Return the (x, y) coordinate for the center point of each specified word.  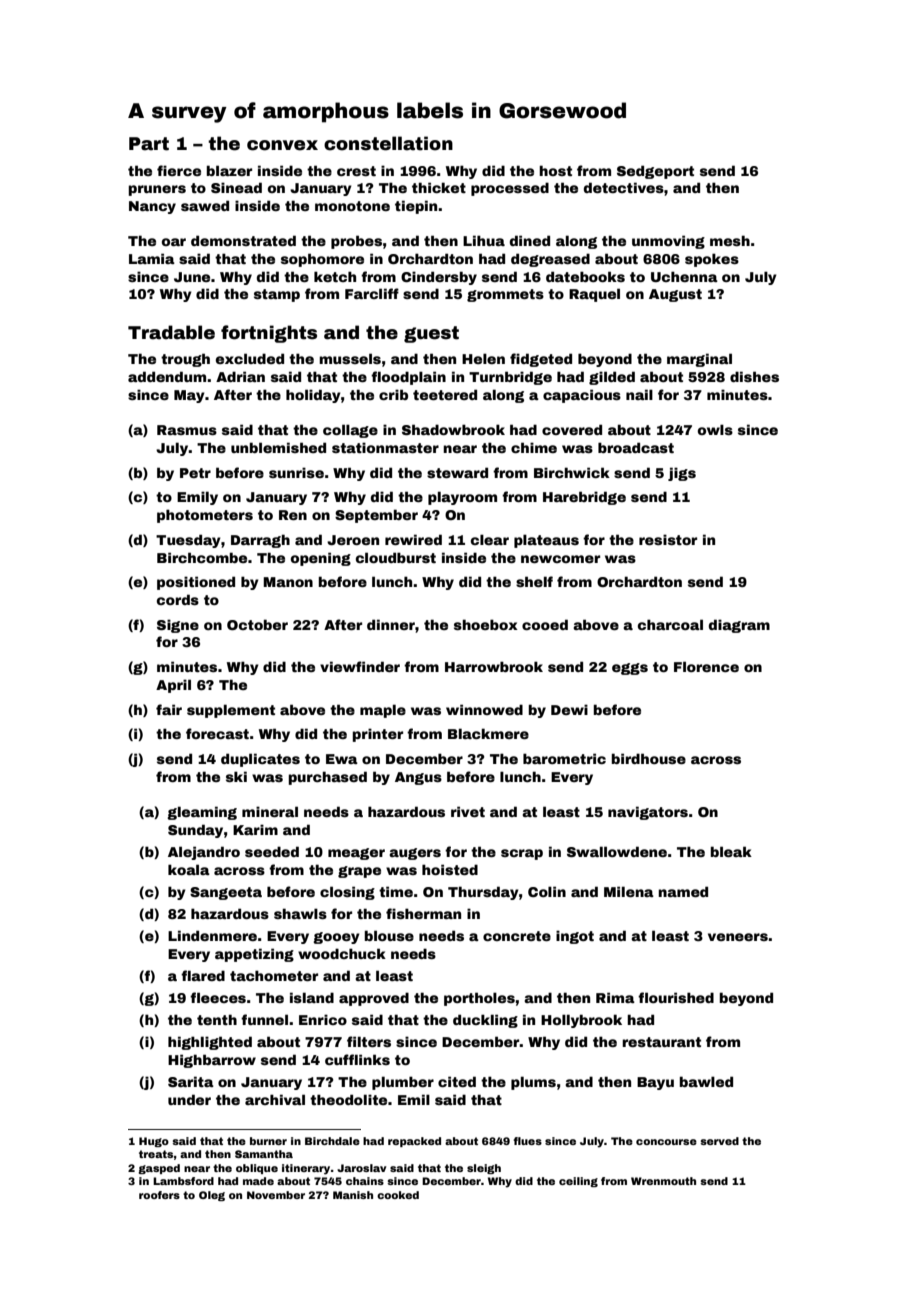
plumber (403, 1083)
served (719, 1141)
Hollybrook (581, 1021)
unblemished (278, 447)
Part (149, 144)
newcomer (560, 559)
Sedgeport (655, 172)
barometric (564, 758)
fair (169, 709)
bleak (731, 851)
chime (534, 447)
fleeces (218, 997)
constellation (388, 143)
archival (275, 1099)
